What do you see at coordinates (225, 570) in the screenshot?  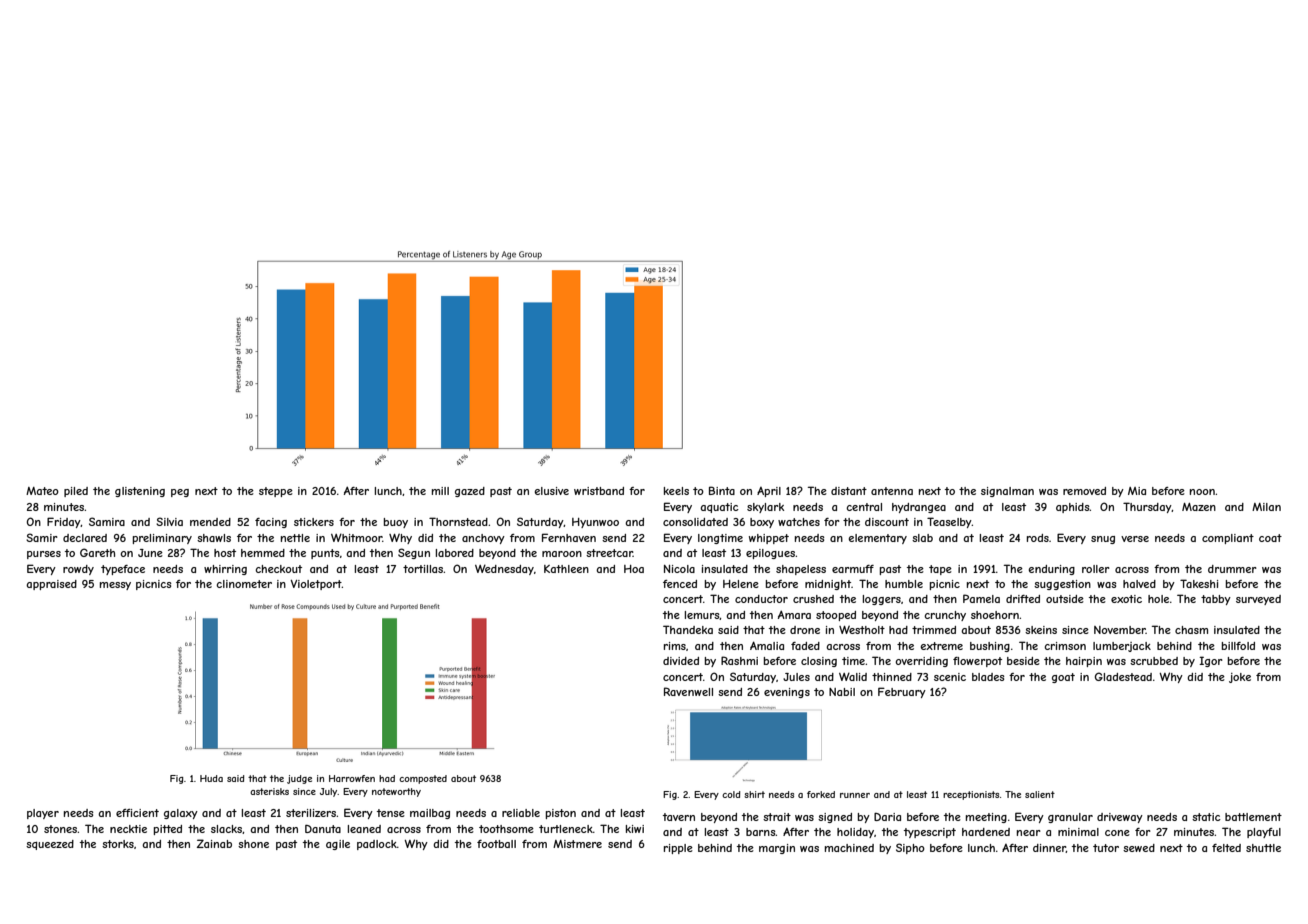 I see `whirring` at bounding box center [225, 570].
